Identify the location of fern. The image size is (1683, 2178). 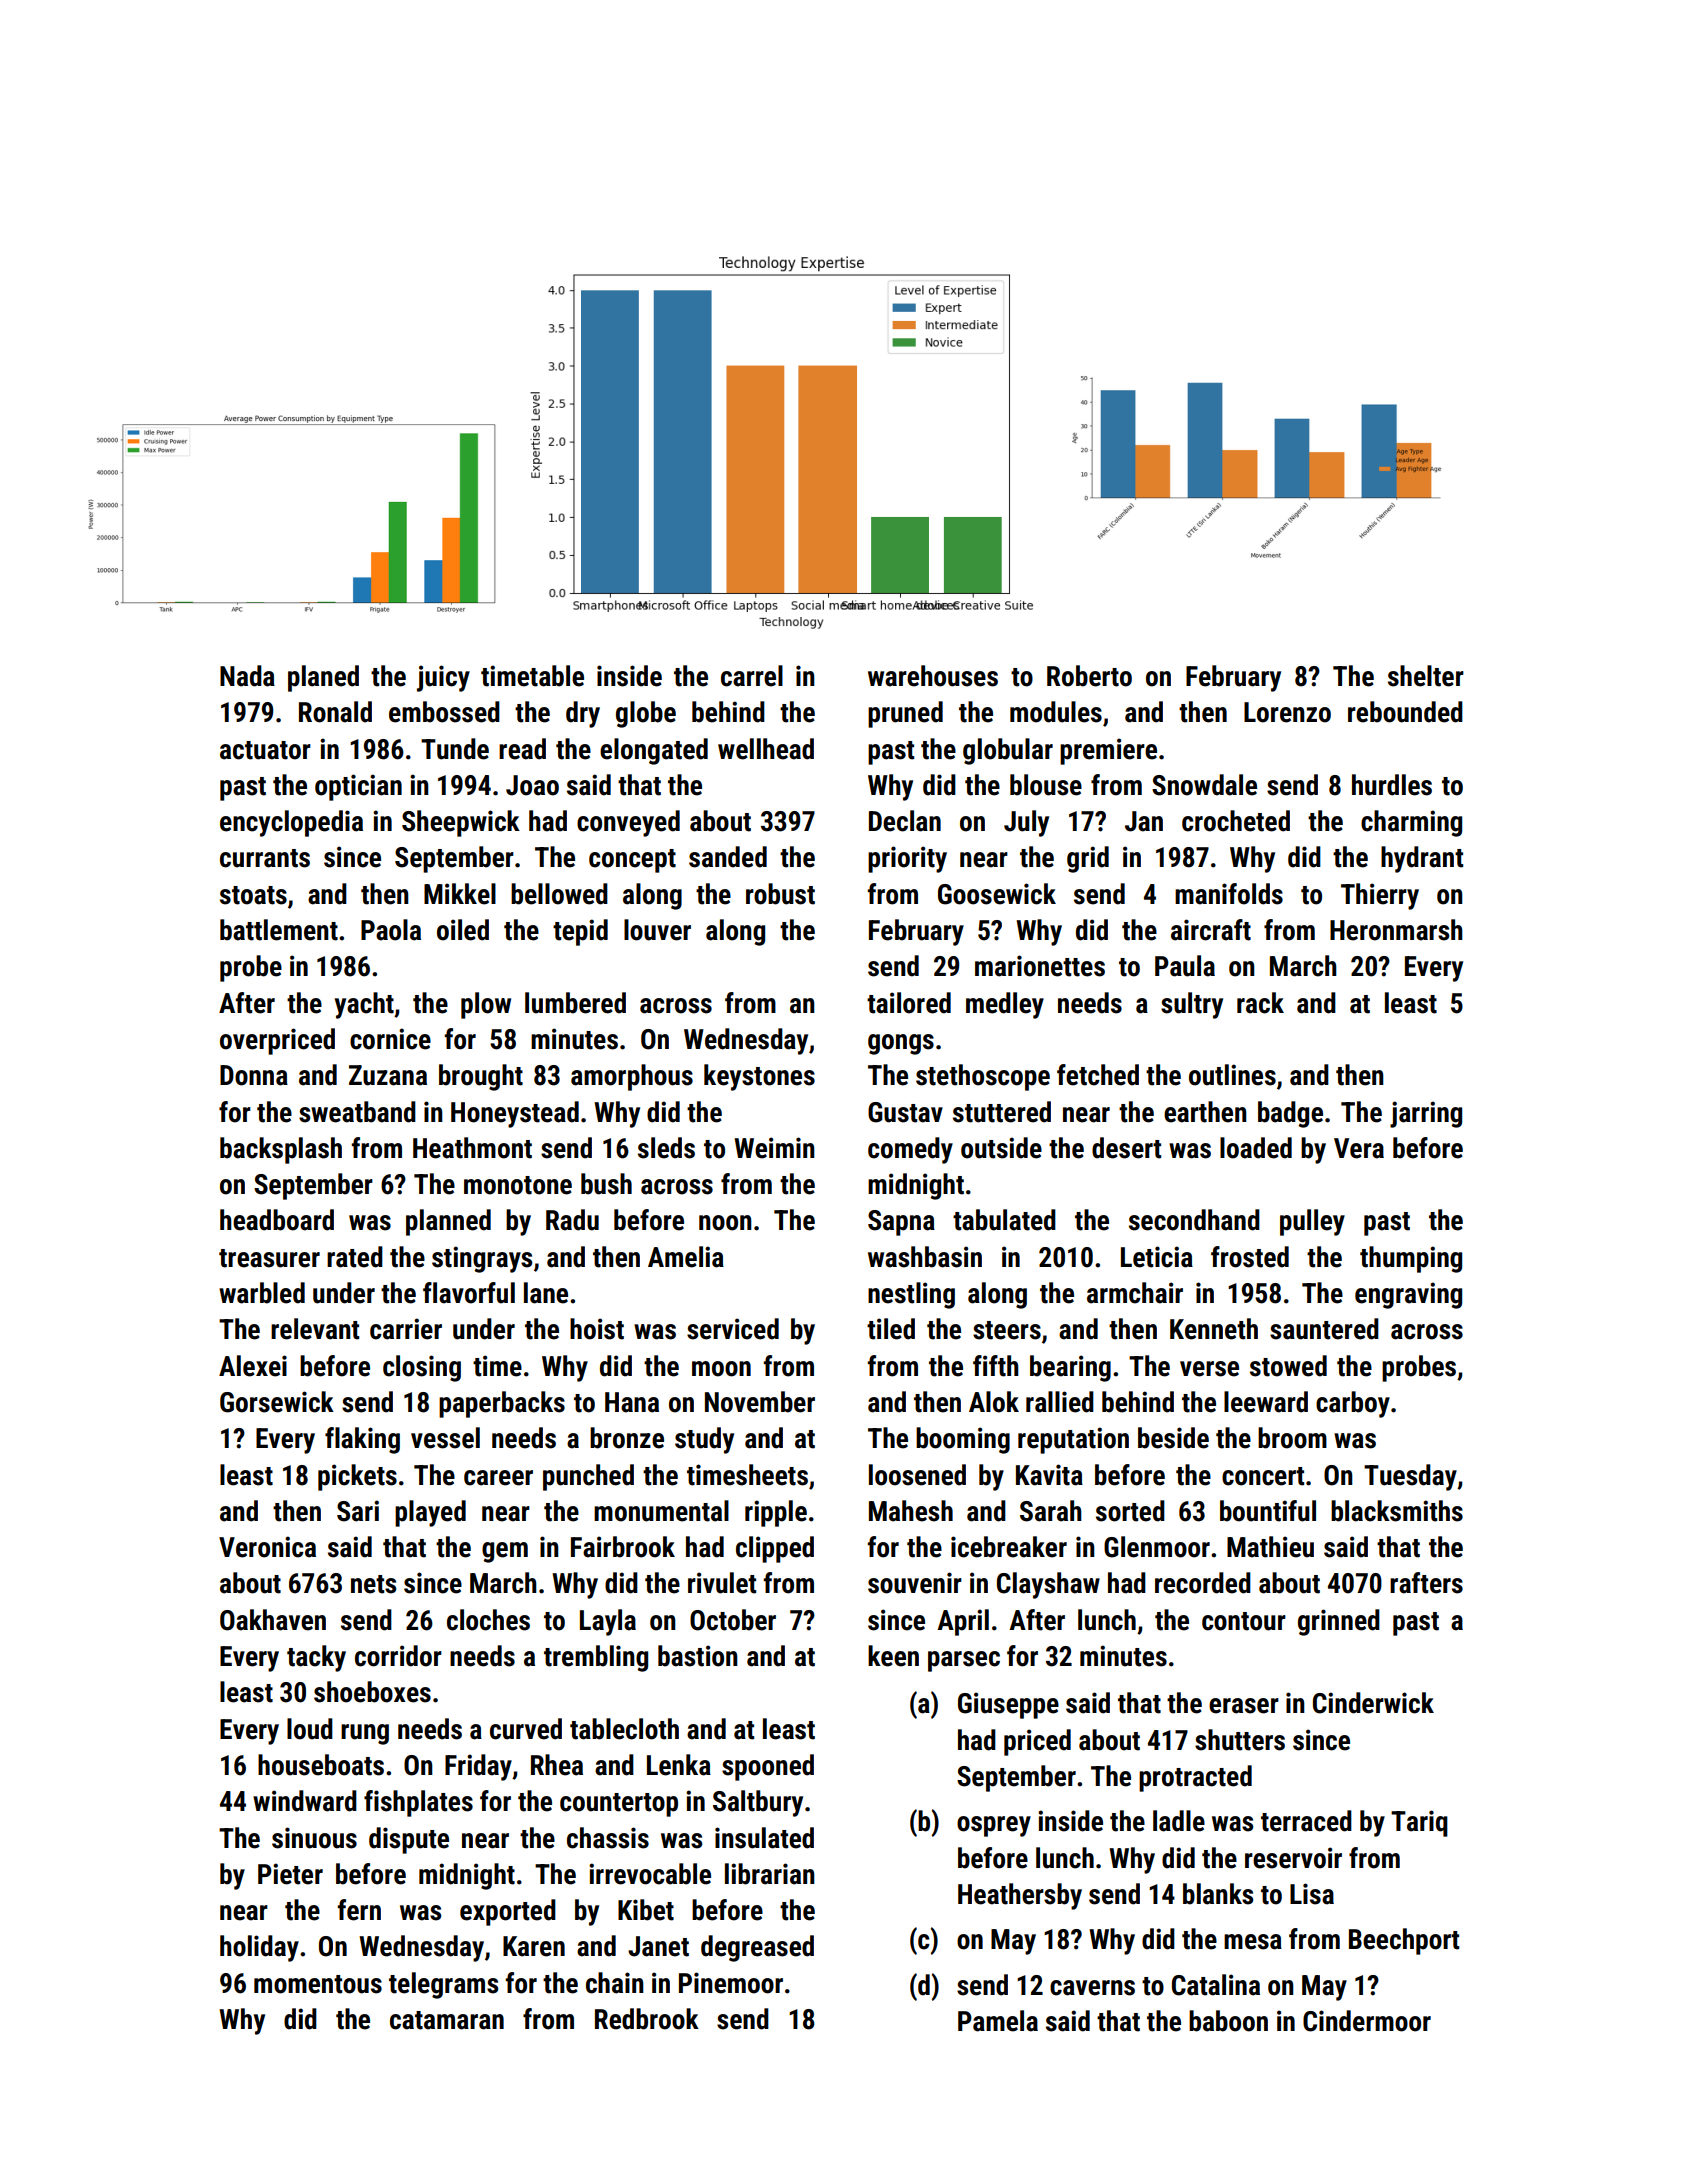
(359, 1910).
